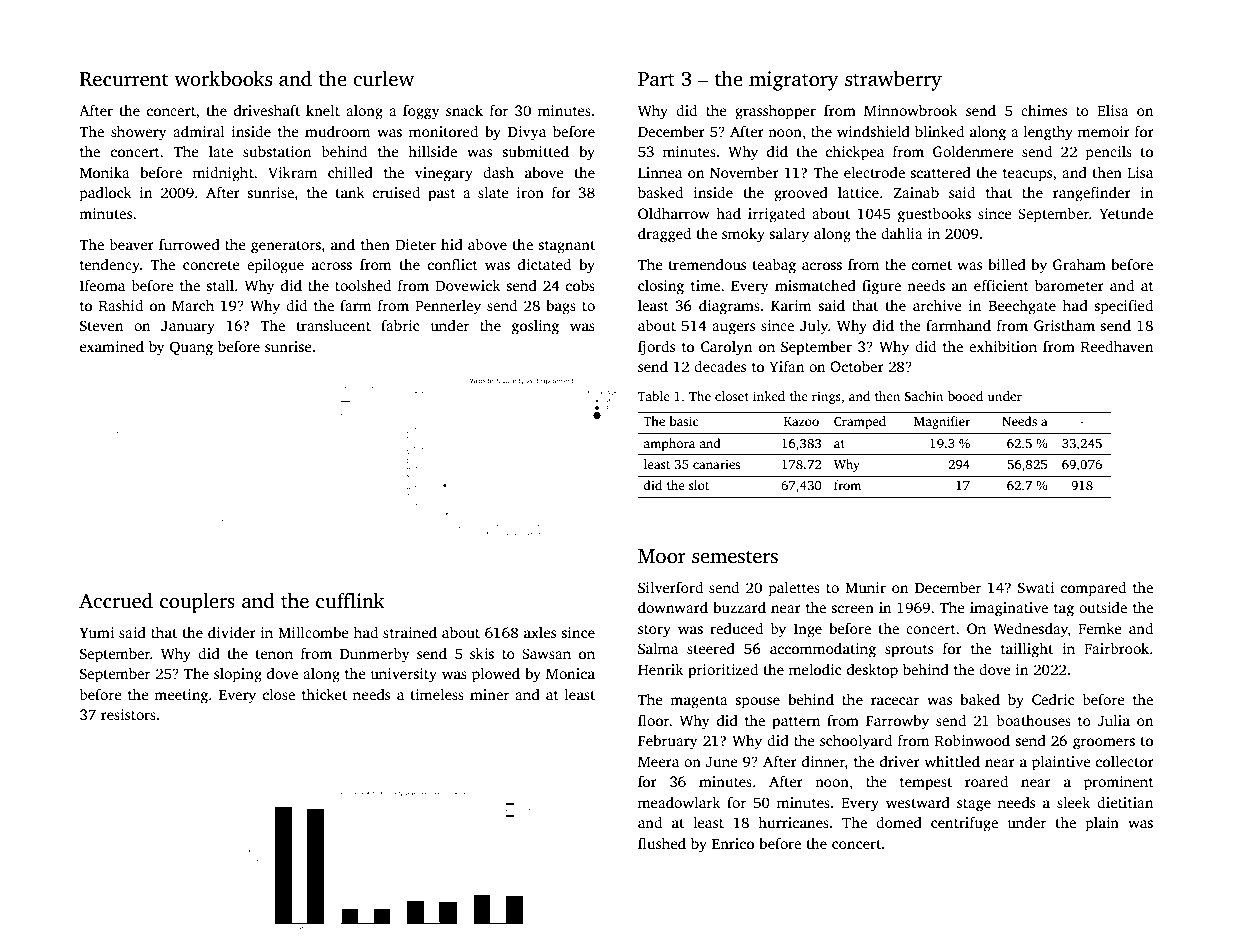  Describe the element at coordinates (1001, 285) in the image. I see `efficient` at that location.
